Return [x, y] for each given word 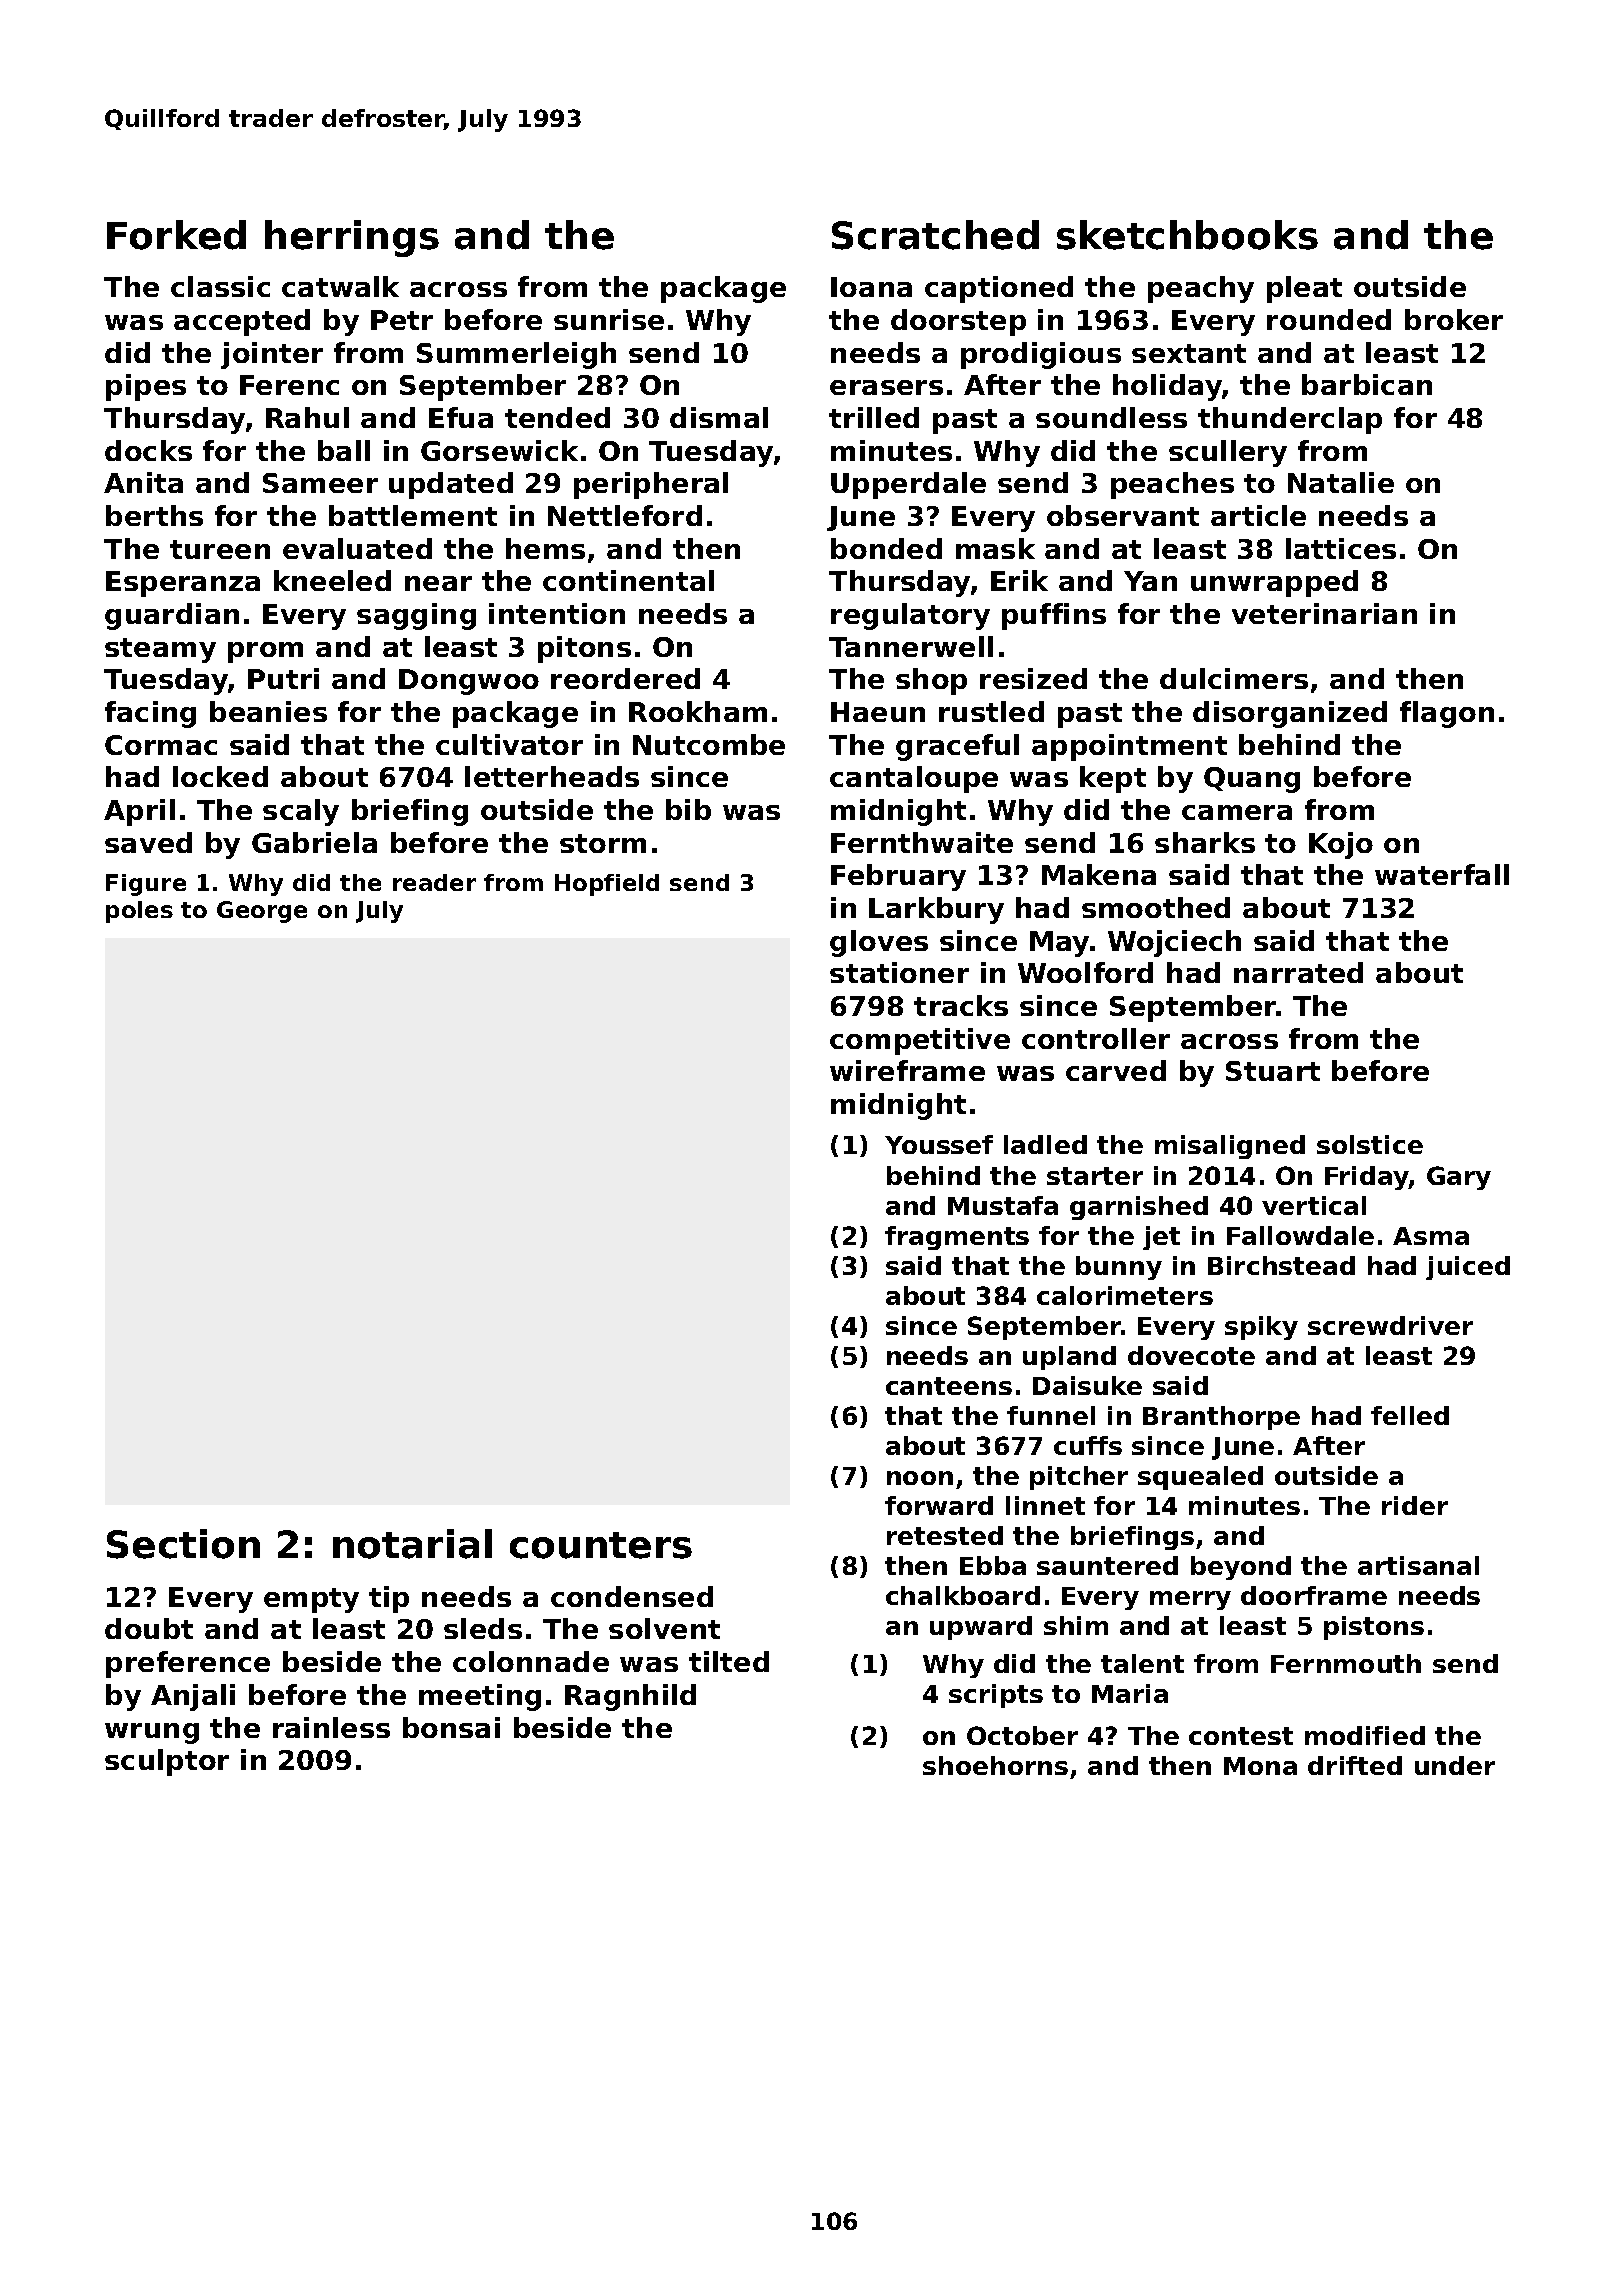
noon [920, 1478]
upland [1069, 1358]
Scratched [935, 235]
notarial [412, 1544]
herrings [352, 238]
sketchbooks [1187, 235]
